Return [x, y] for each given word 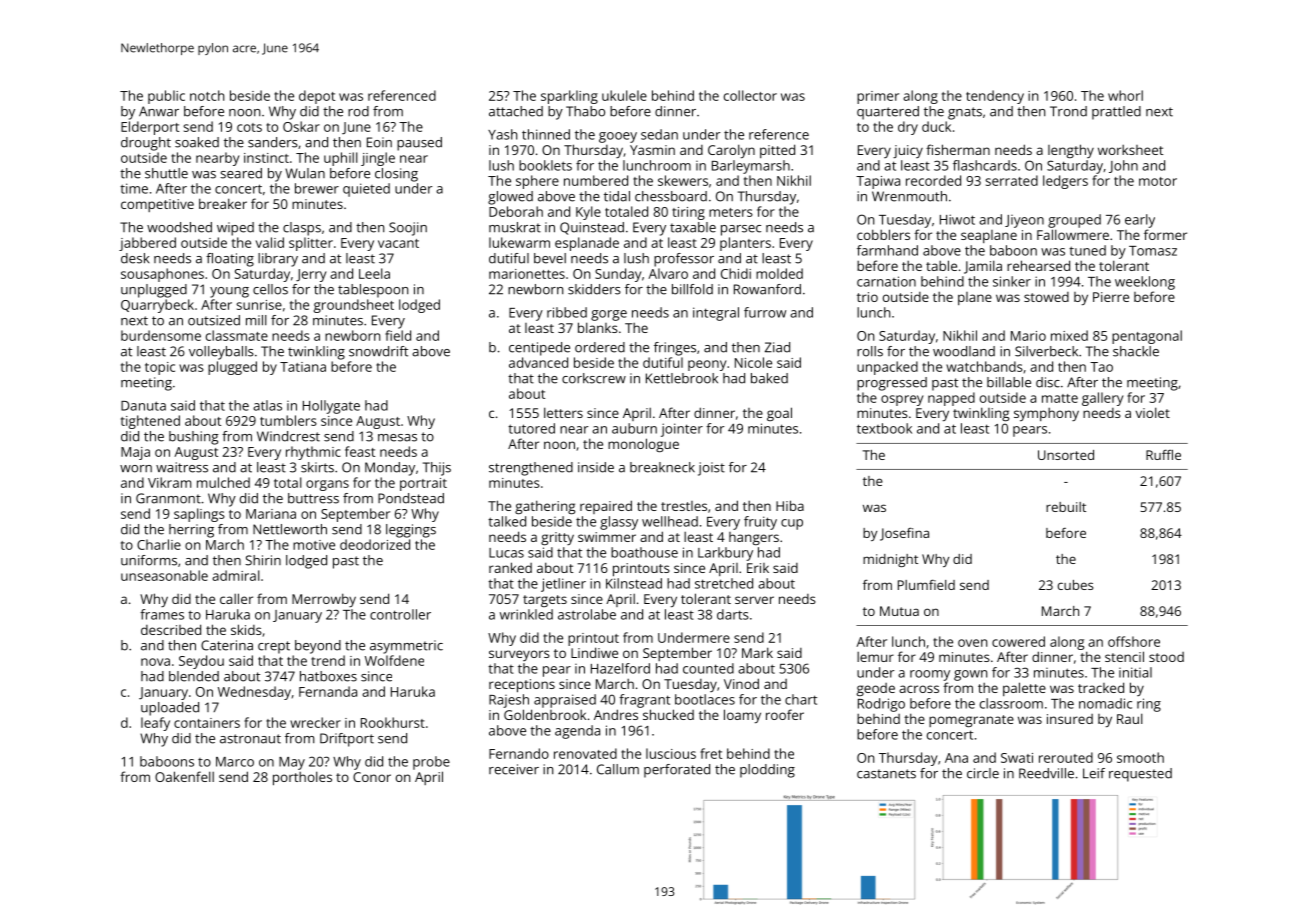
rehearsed [1038, 265]
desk [135, 258]
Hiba [790, 505]
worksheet [1130, 150]
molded [779, 273]
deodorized [375, 544]
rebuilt [1066, 507]
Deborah [516, 211]
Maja [135, 453]
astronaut [250, 739]
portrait [423, 484]
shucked [668, 714]
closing [396, 175]
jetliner [563, 585]
